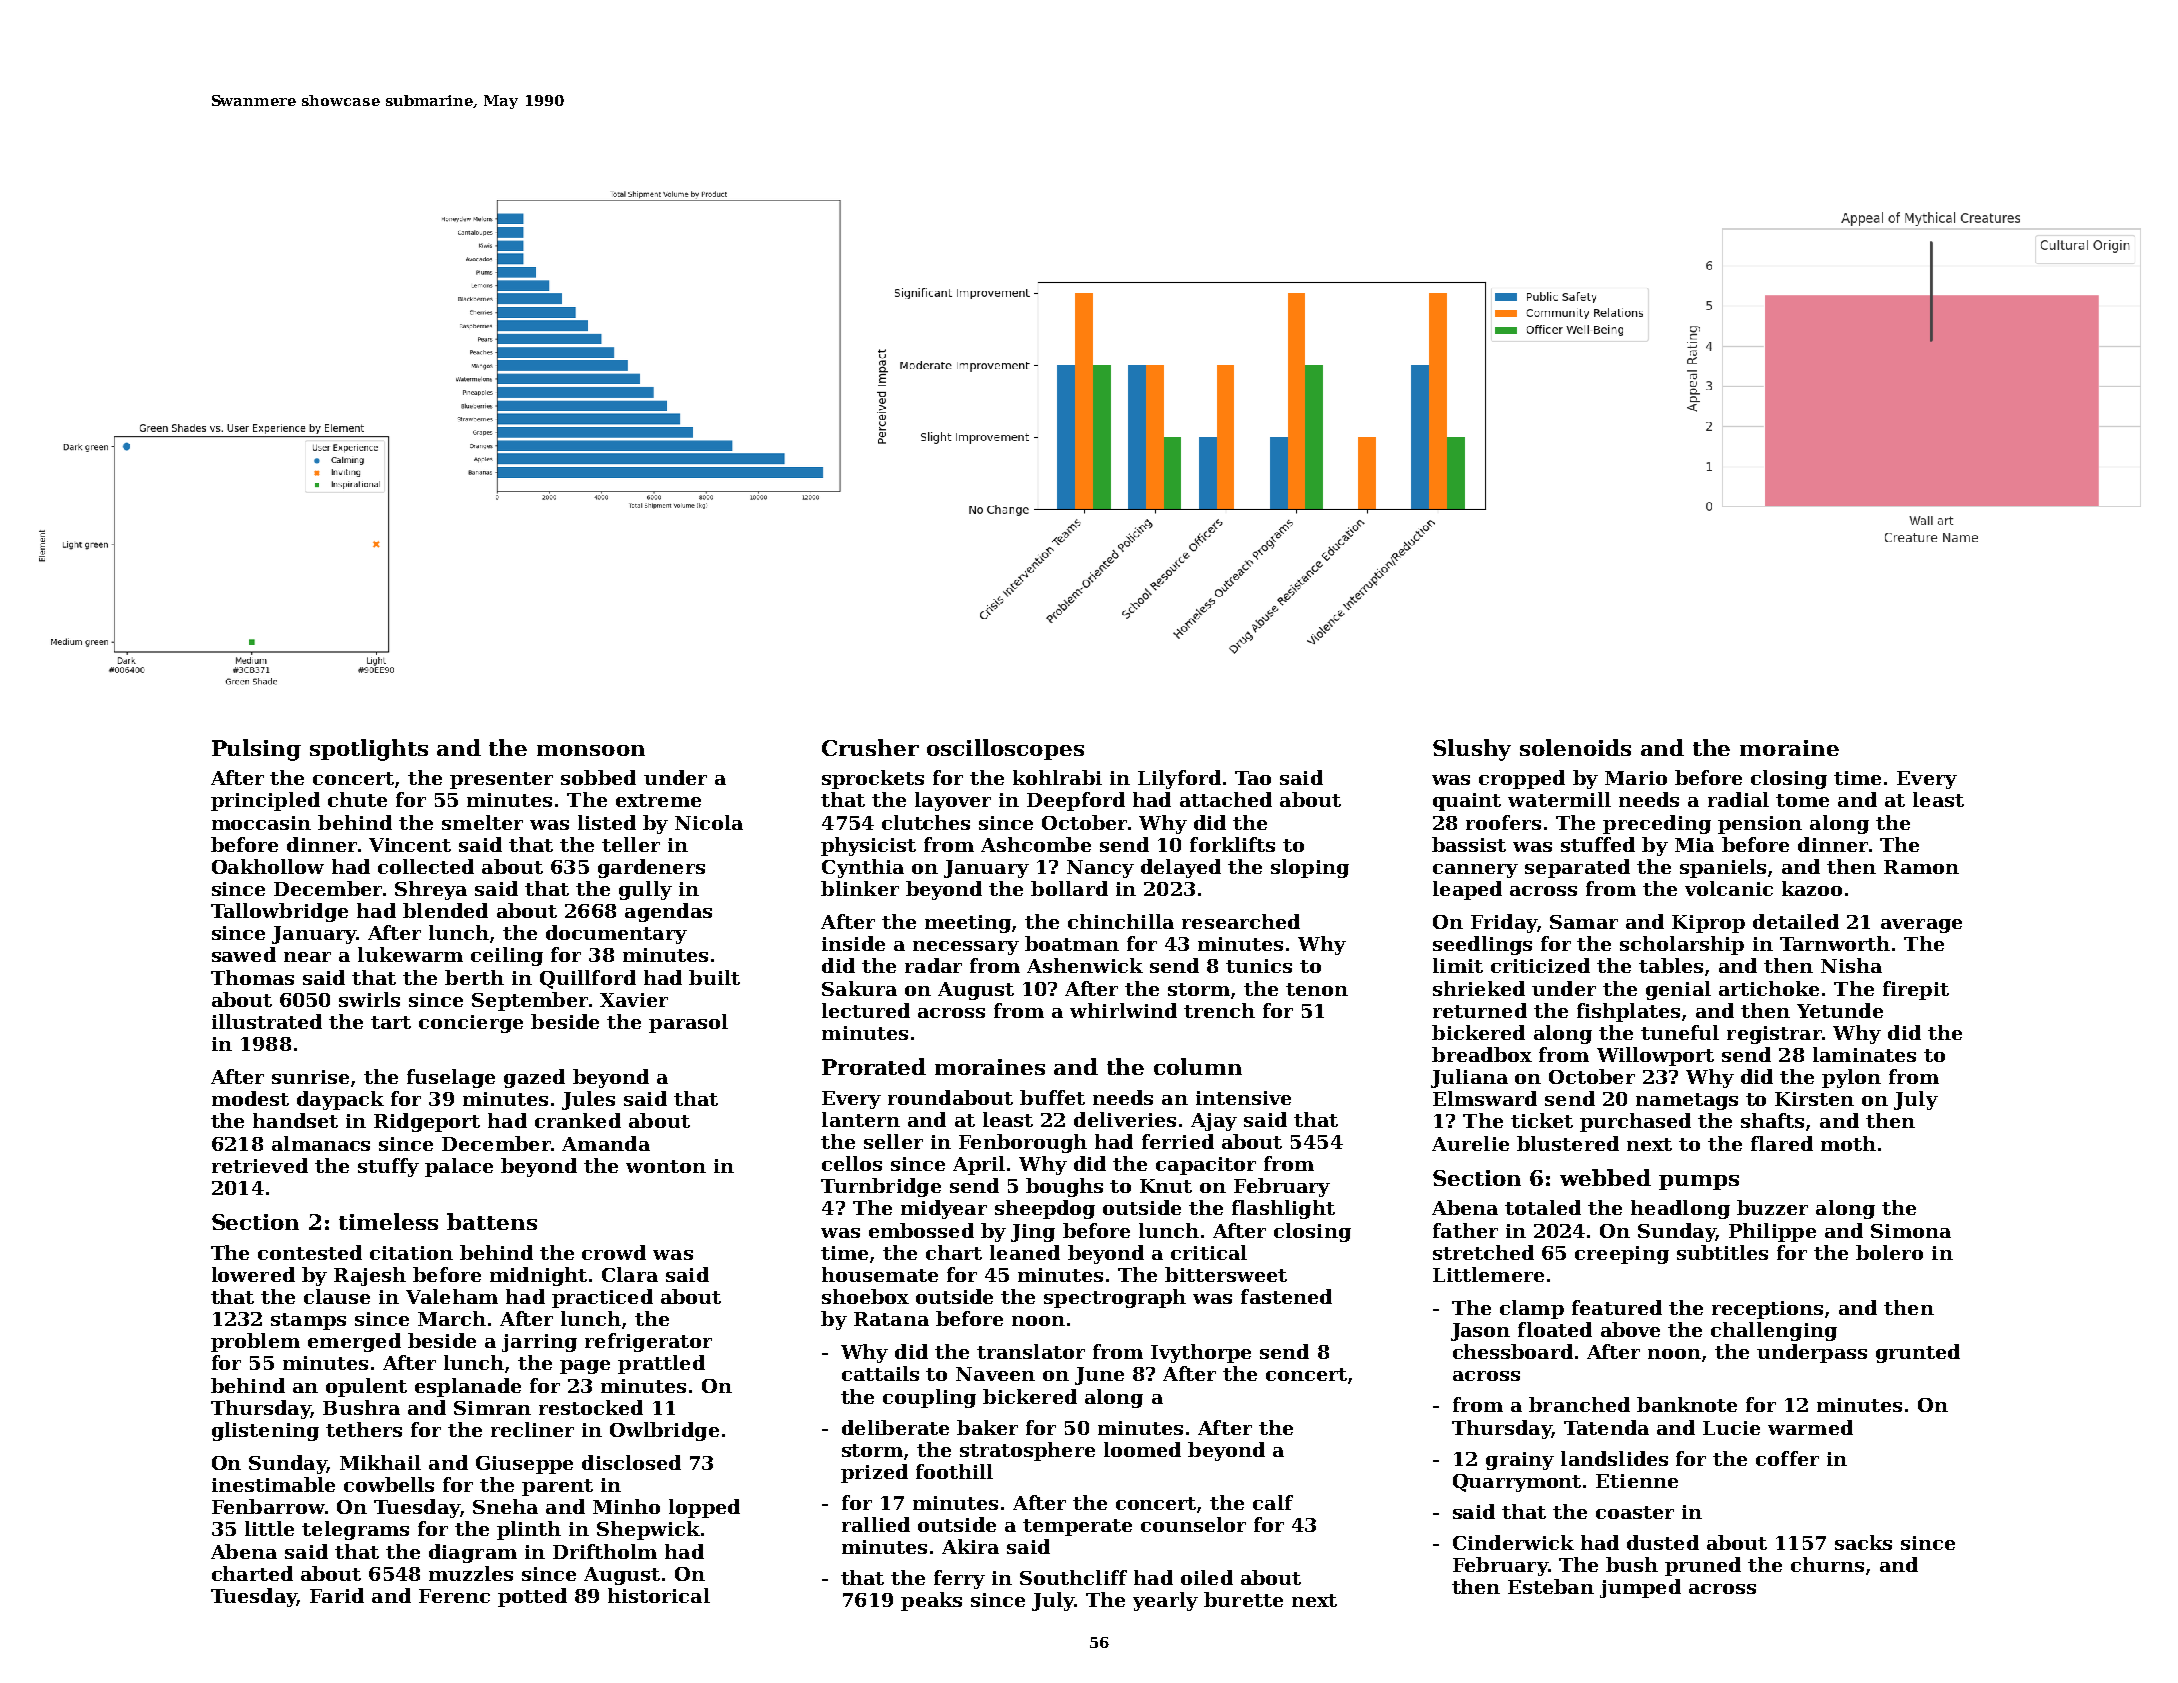 The image size is (2178, 1683). I want to click on battens, so click(492, 1221).
